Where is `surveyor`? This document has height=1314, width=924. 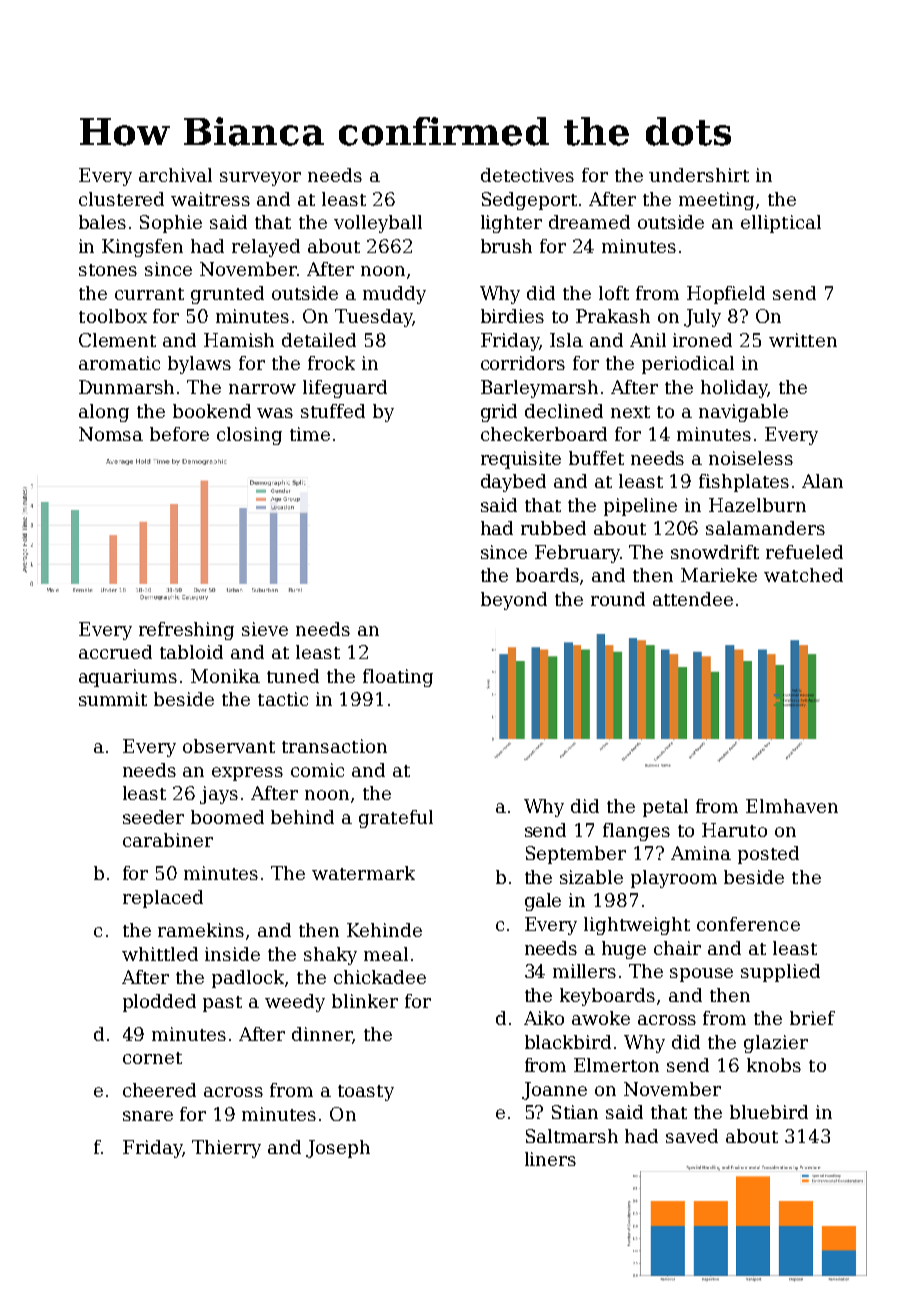 surveyor is located at coordinates (260, 179).
